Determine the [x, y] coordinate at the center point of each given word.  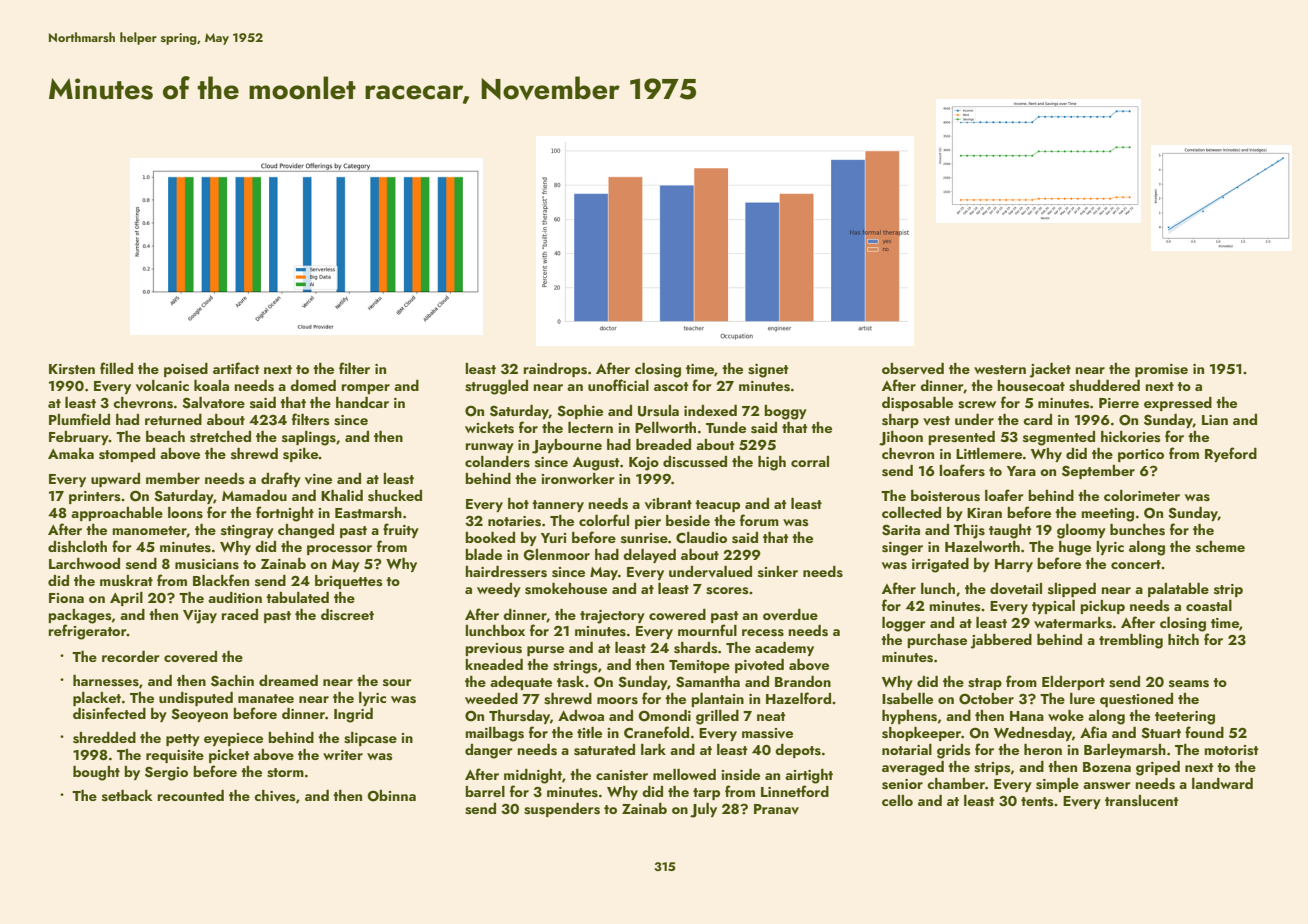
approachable [117, 514]
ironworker [578, 478]
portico [1141, 455]
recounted [190, 795]
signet [768, 371]
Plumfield [79, 419]
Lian [1215, 420]
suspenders [562, 810]
